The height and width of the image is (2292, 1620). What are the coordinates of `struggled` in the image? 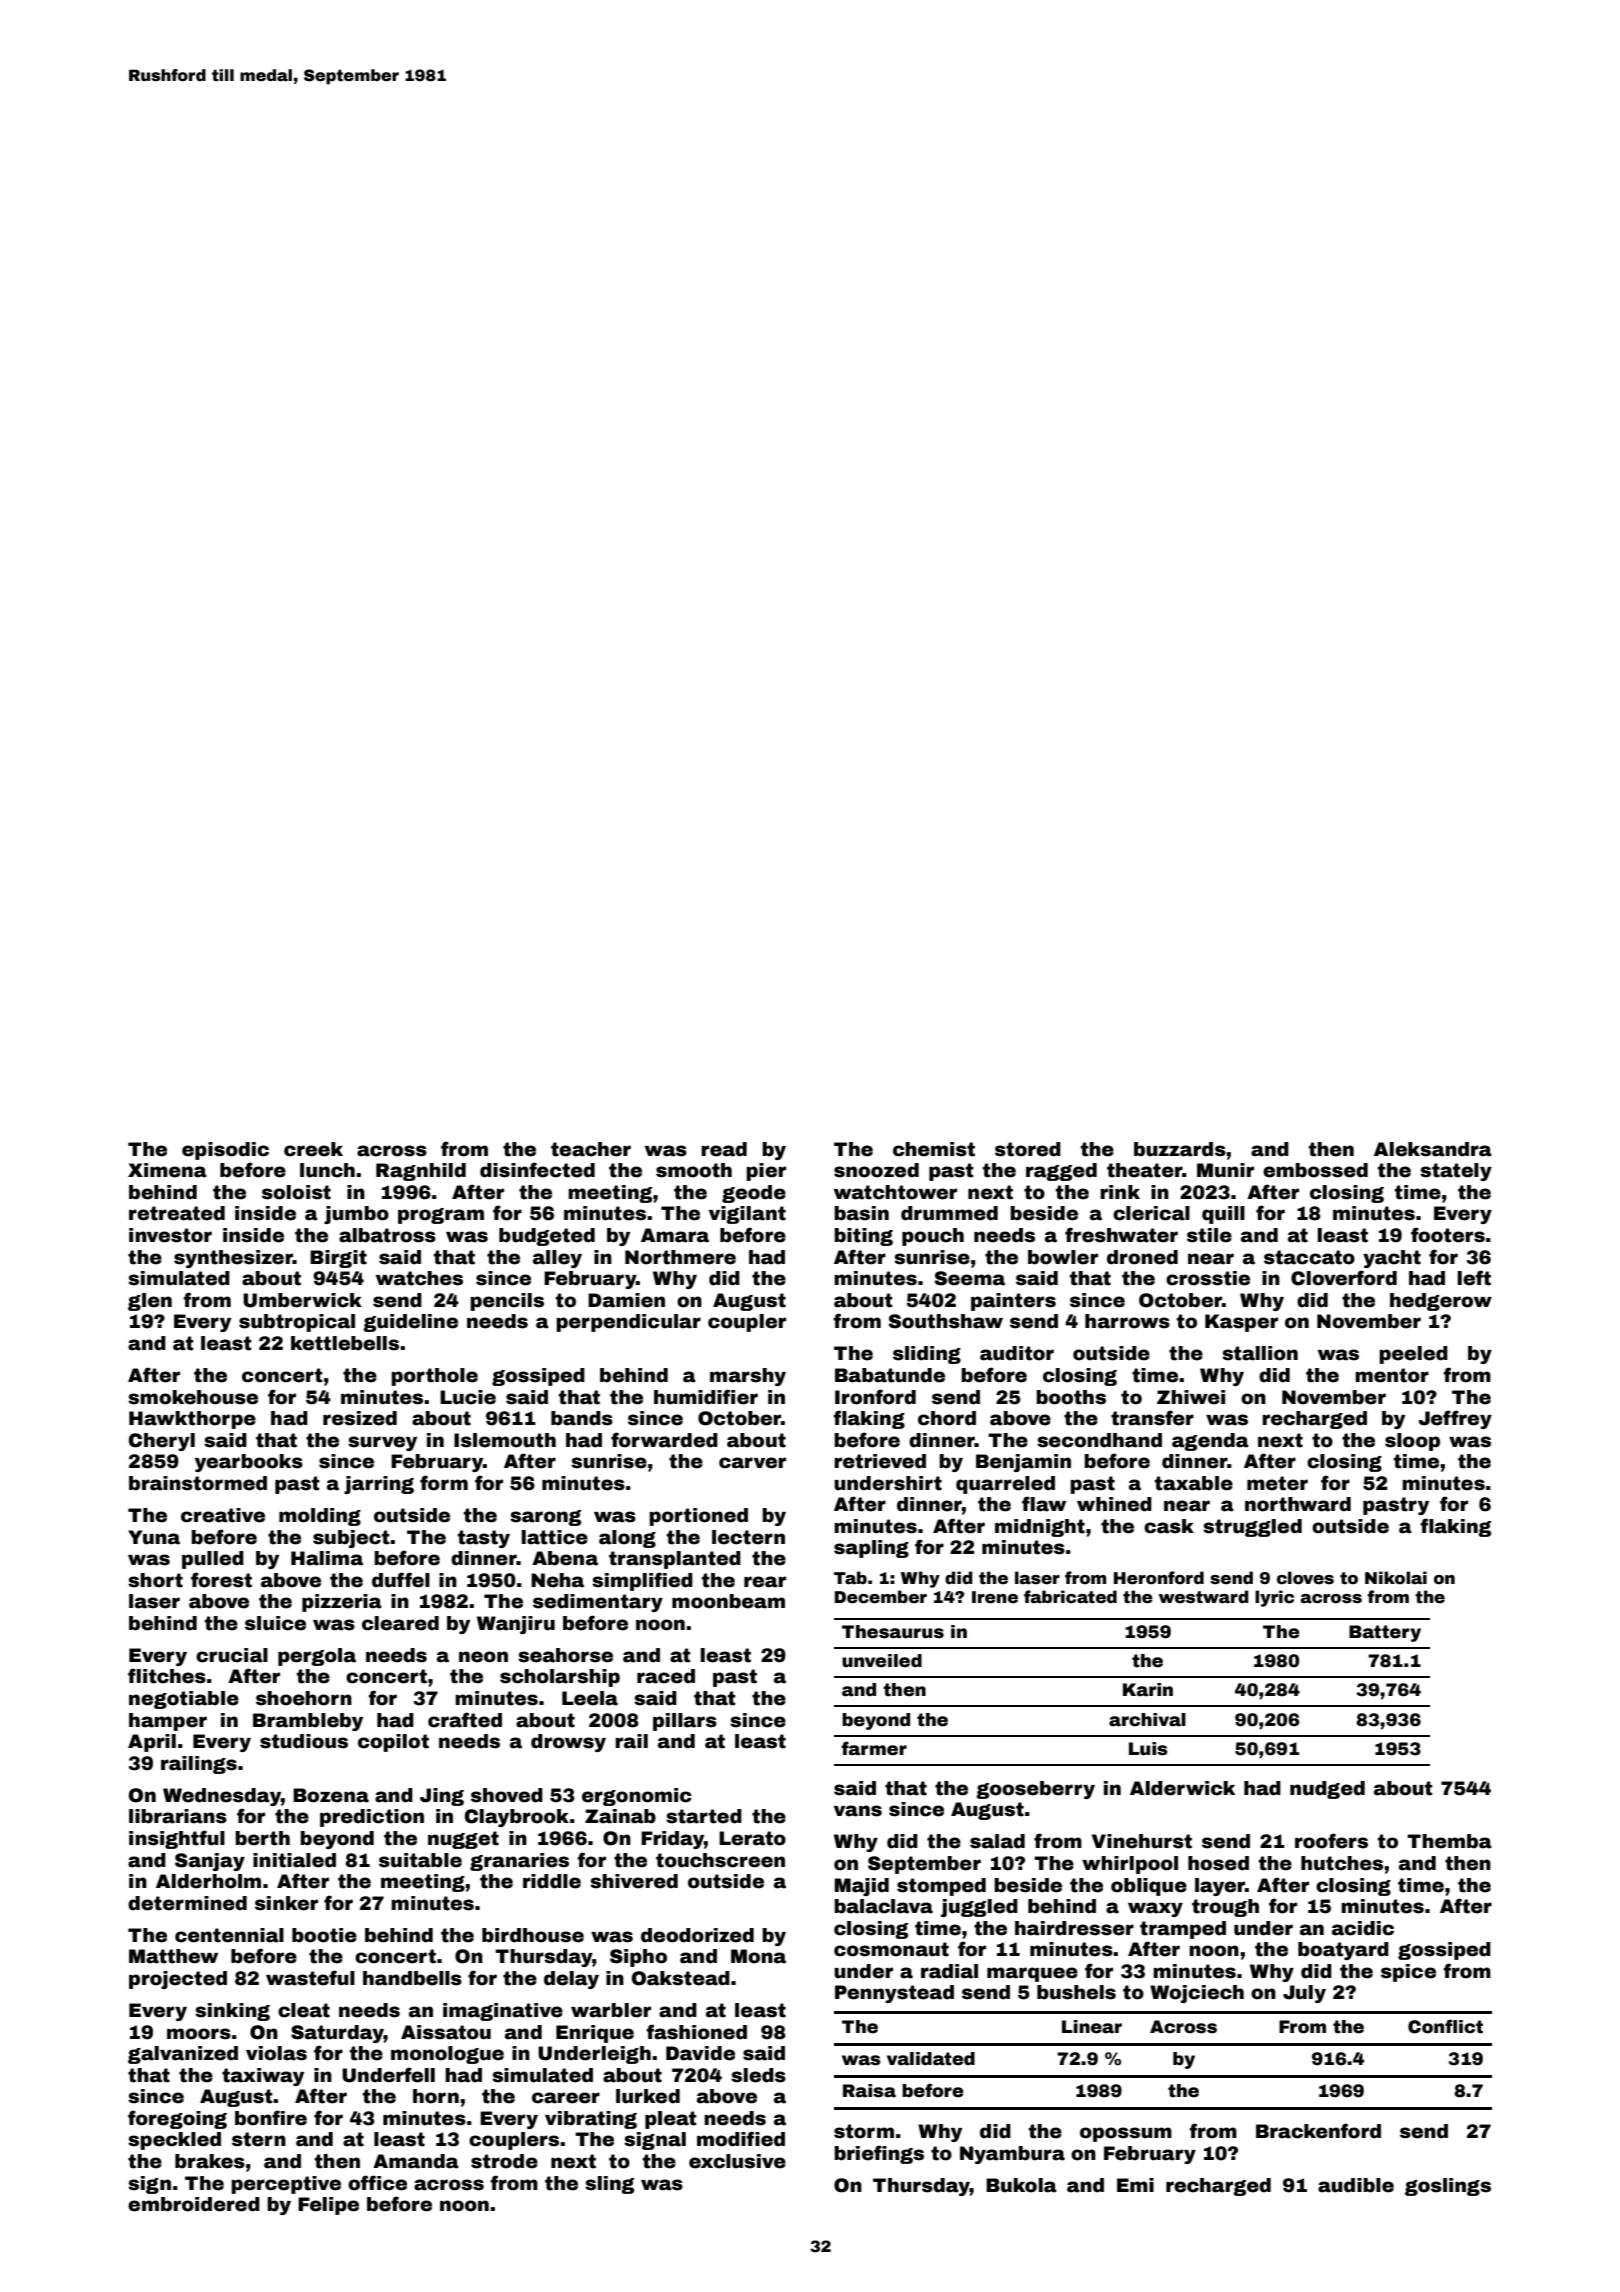 It's located at (1252, 1528).
